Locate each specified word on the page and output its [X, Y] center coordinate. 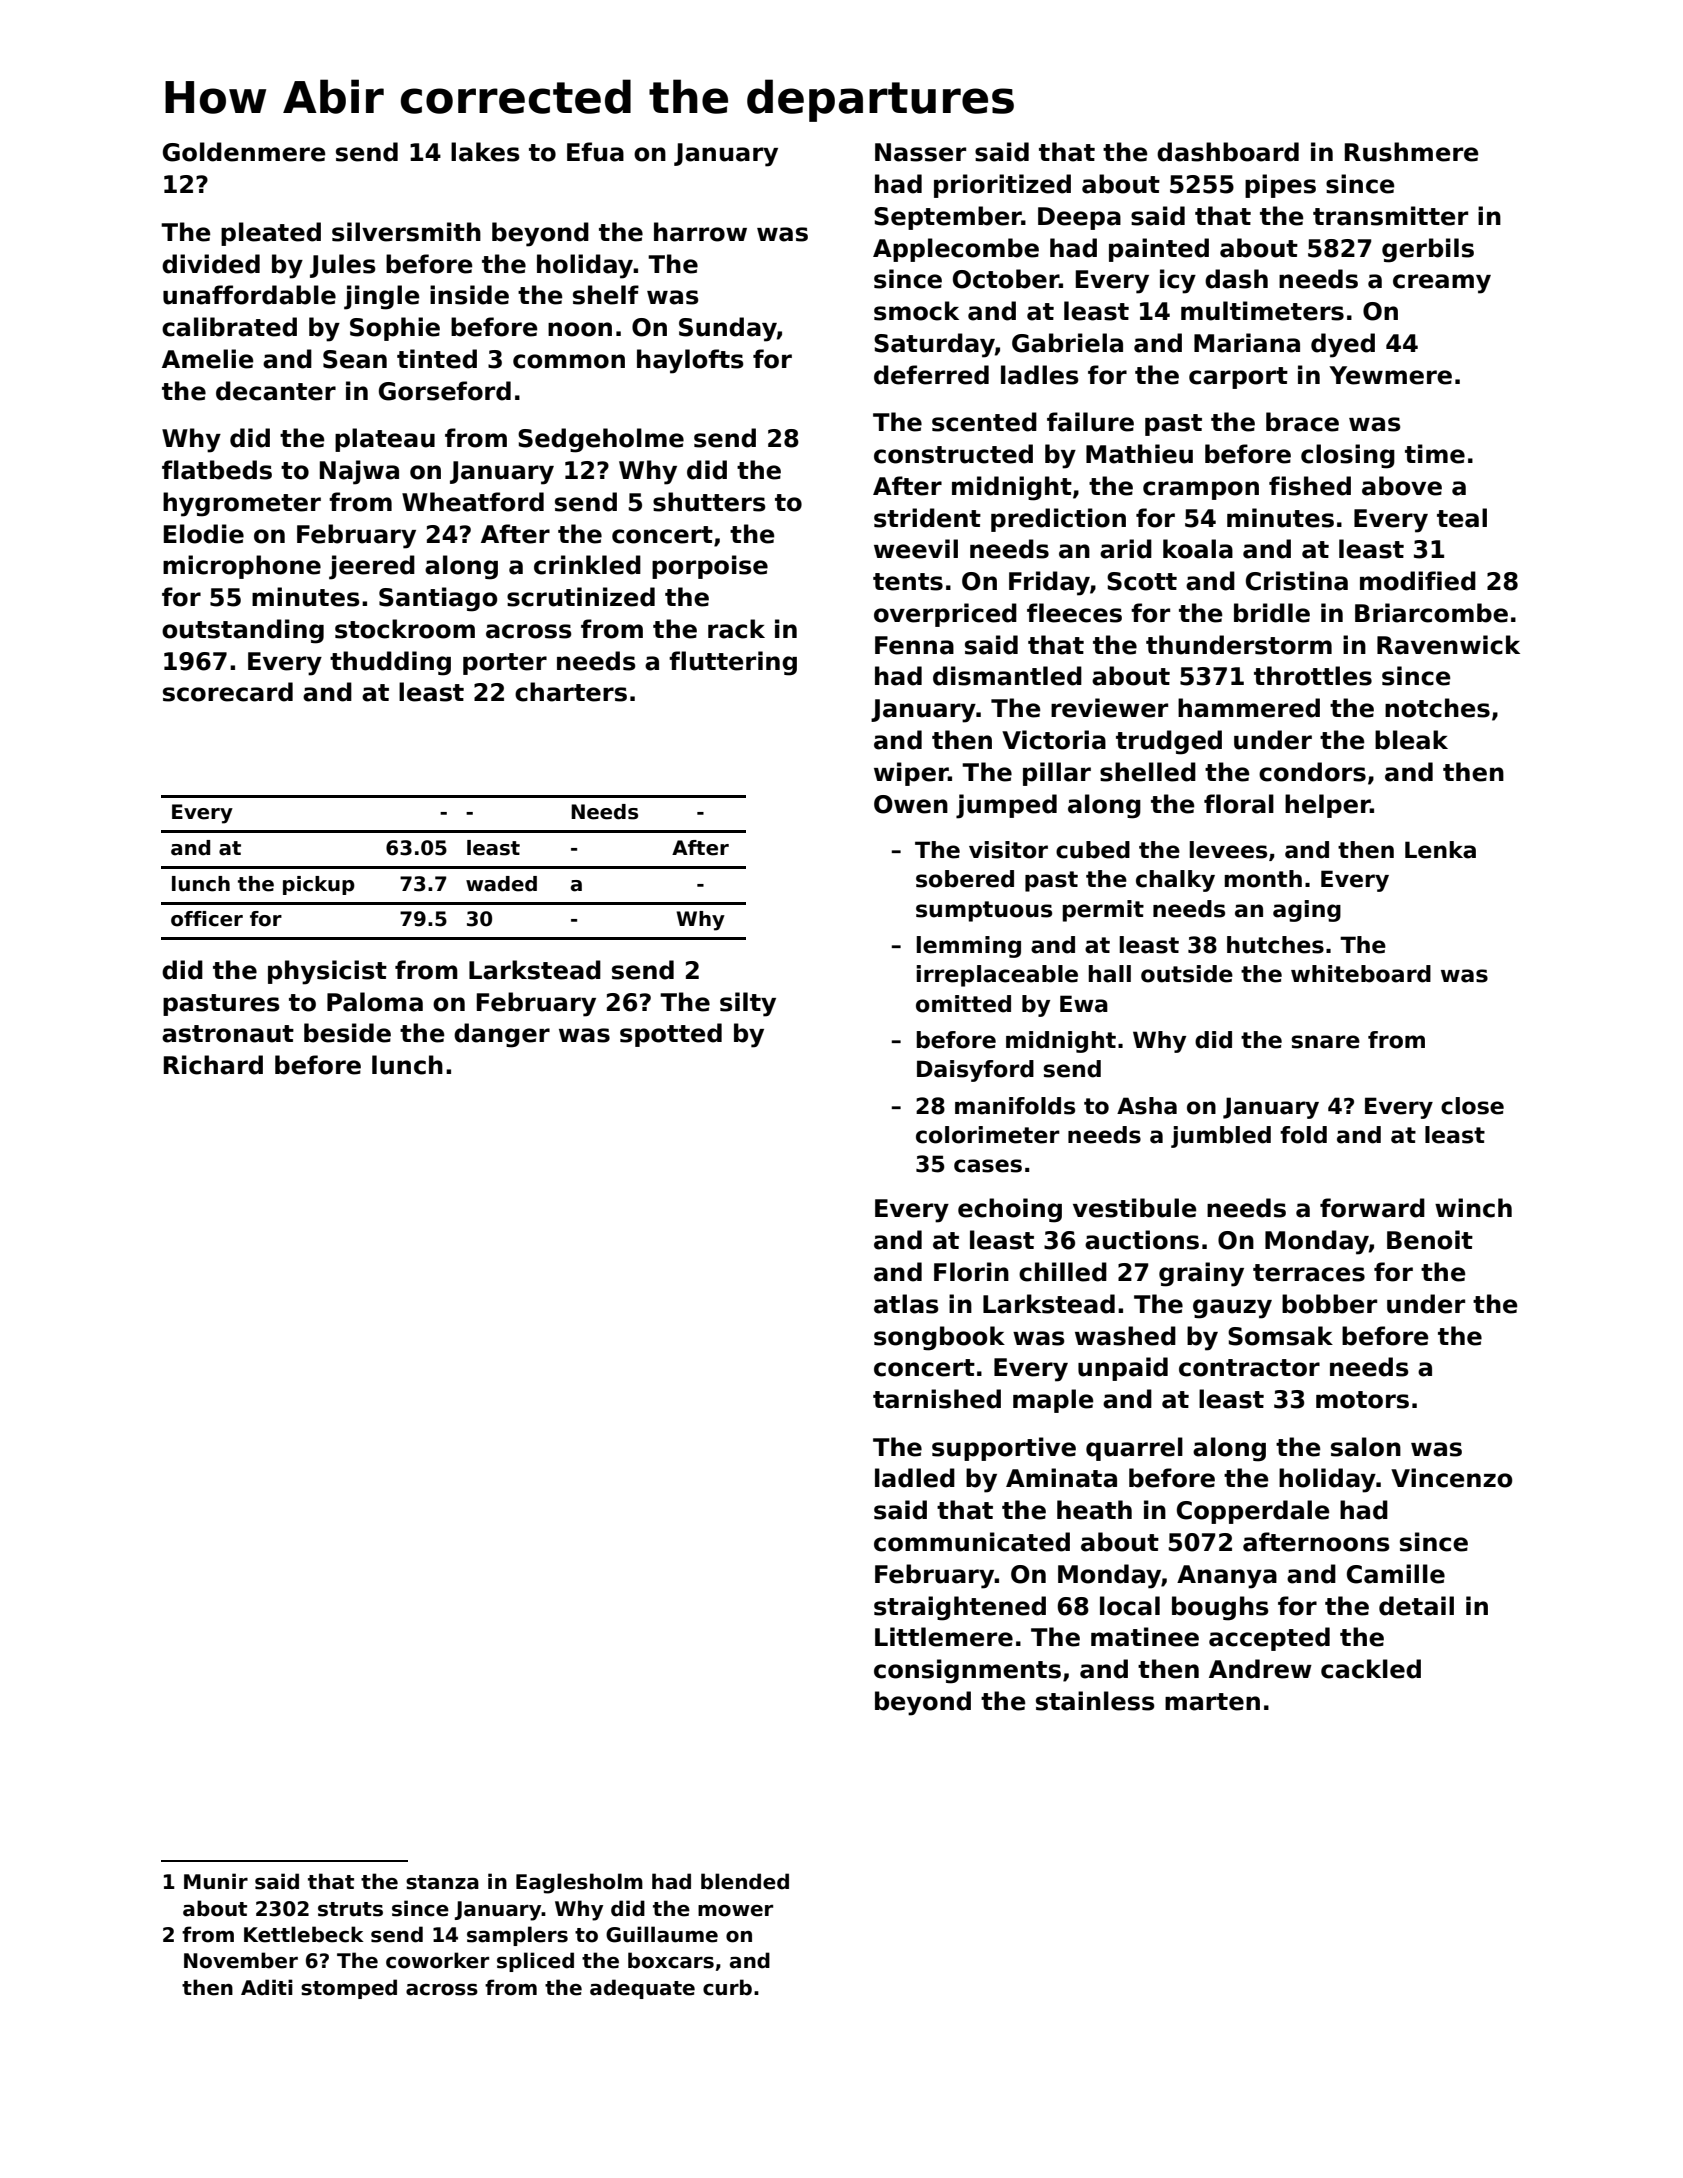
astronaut [228, 1034]
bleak [1411, 740]
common [569, 361]
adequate [642, 1989]
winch [1473, 1208]
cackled [1371, 1669]
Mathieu [1139, 454]
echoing [1010, 1210]
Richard [213, 1065]
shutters [709, 502]
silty [748, 1004]
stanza [442, 1882]
